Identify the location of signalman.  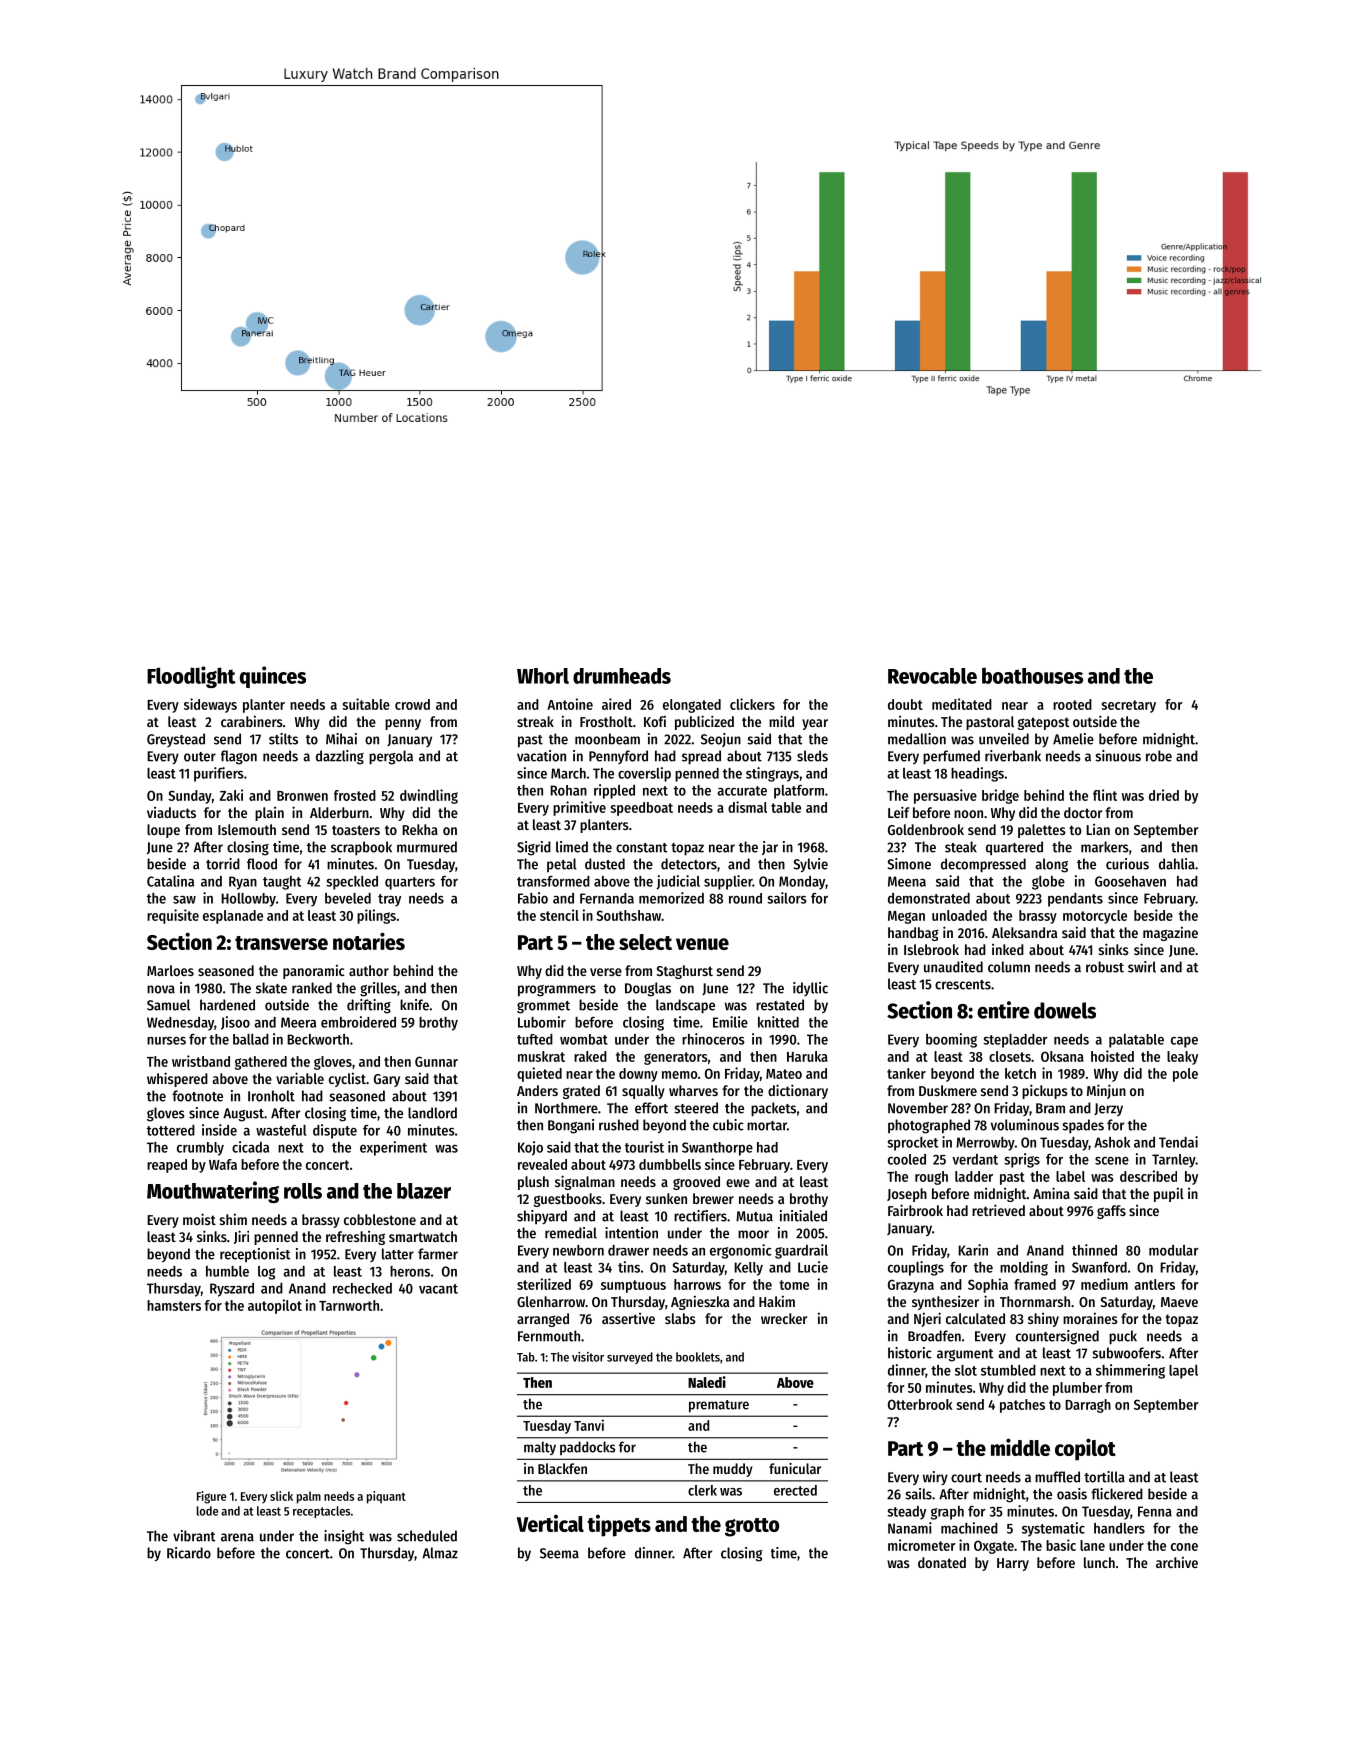
(585, 1182).
